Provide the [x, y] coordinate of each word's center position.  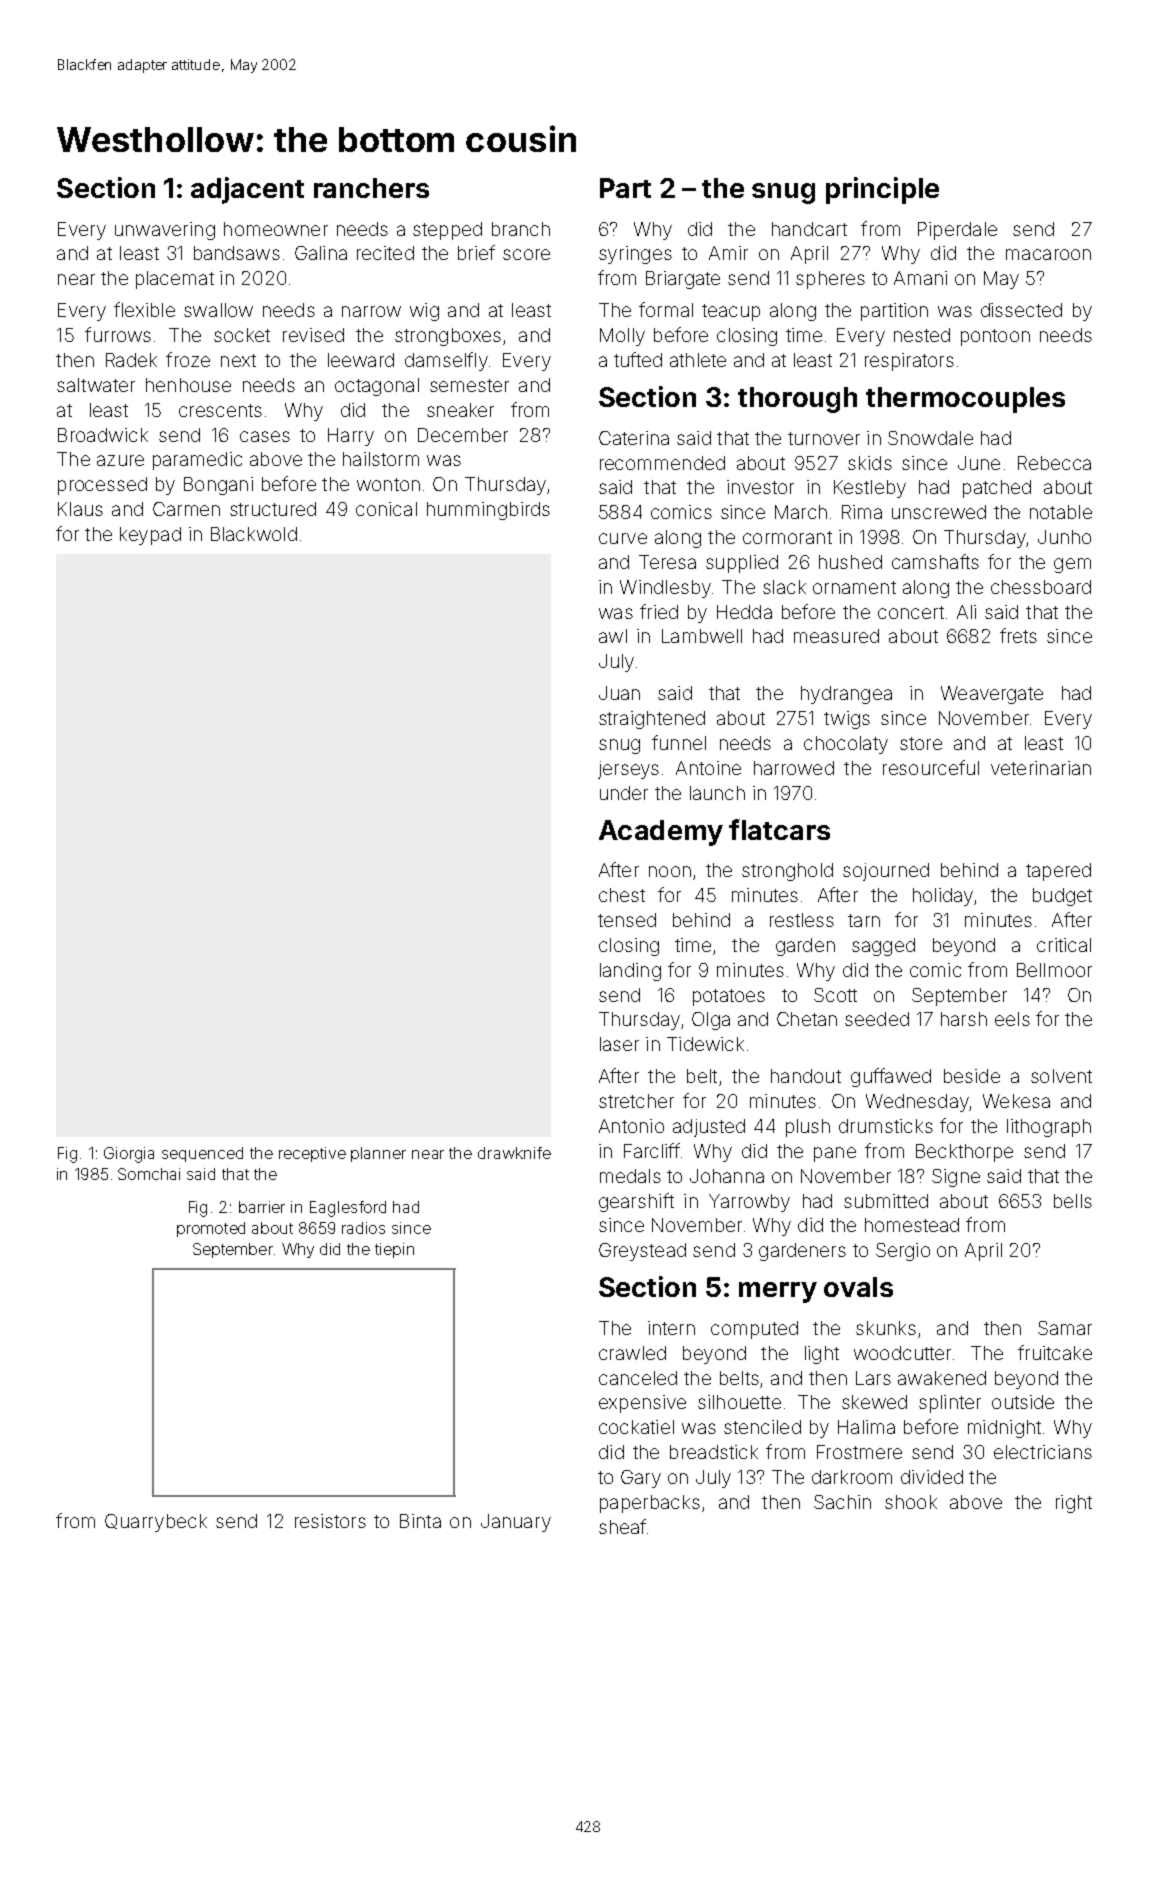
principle [882, 190]
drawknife [514, 1153]
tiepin [394, 1250]
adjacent [247, 190]
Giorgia [129, 1155]
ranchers [371, 188]
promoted [211, 1229]
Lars [873, 1378]
